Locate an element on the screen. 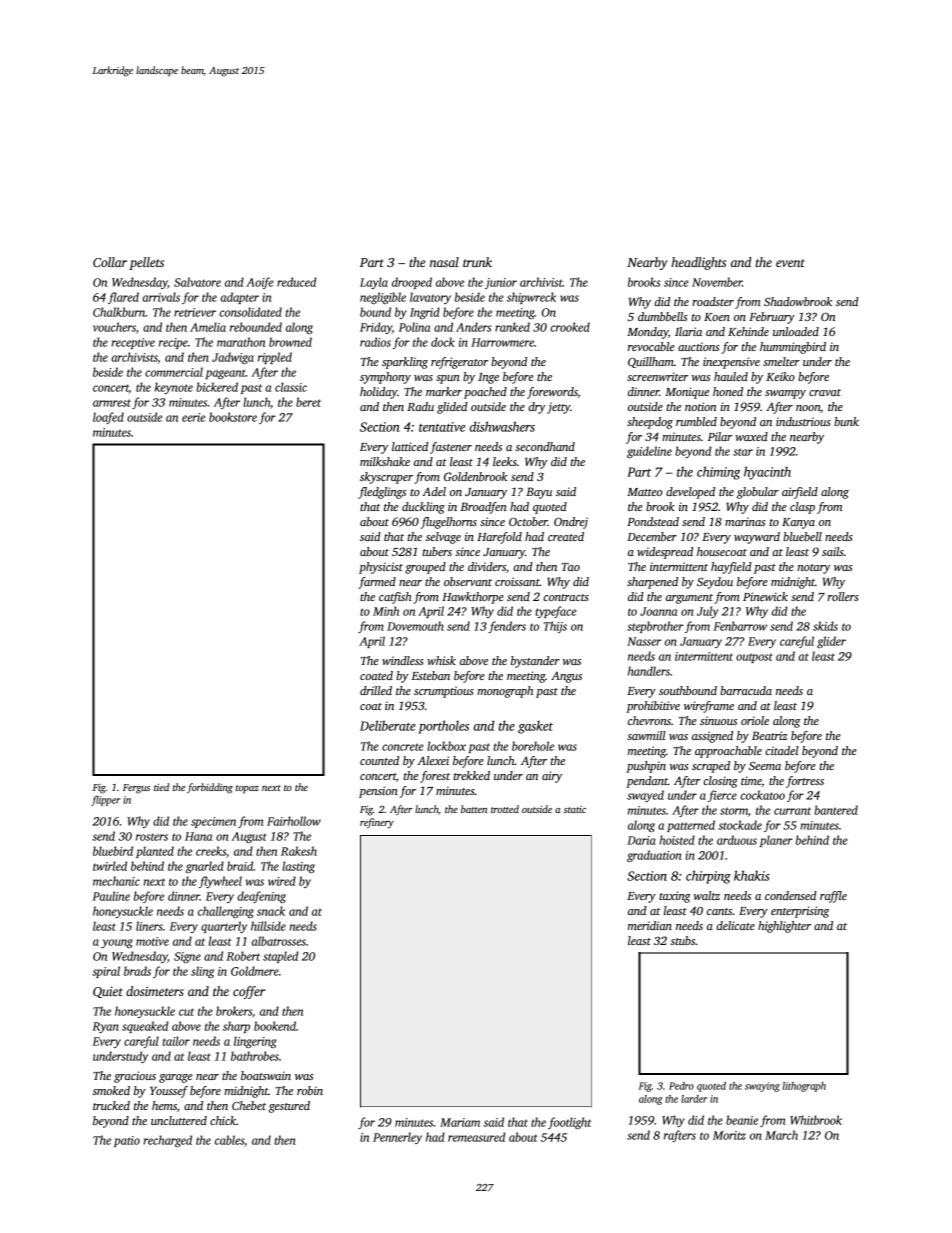 The height and width of the screenshot is (1233, 952). drilled is located at coordinates (376, 690).
